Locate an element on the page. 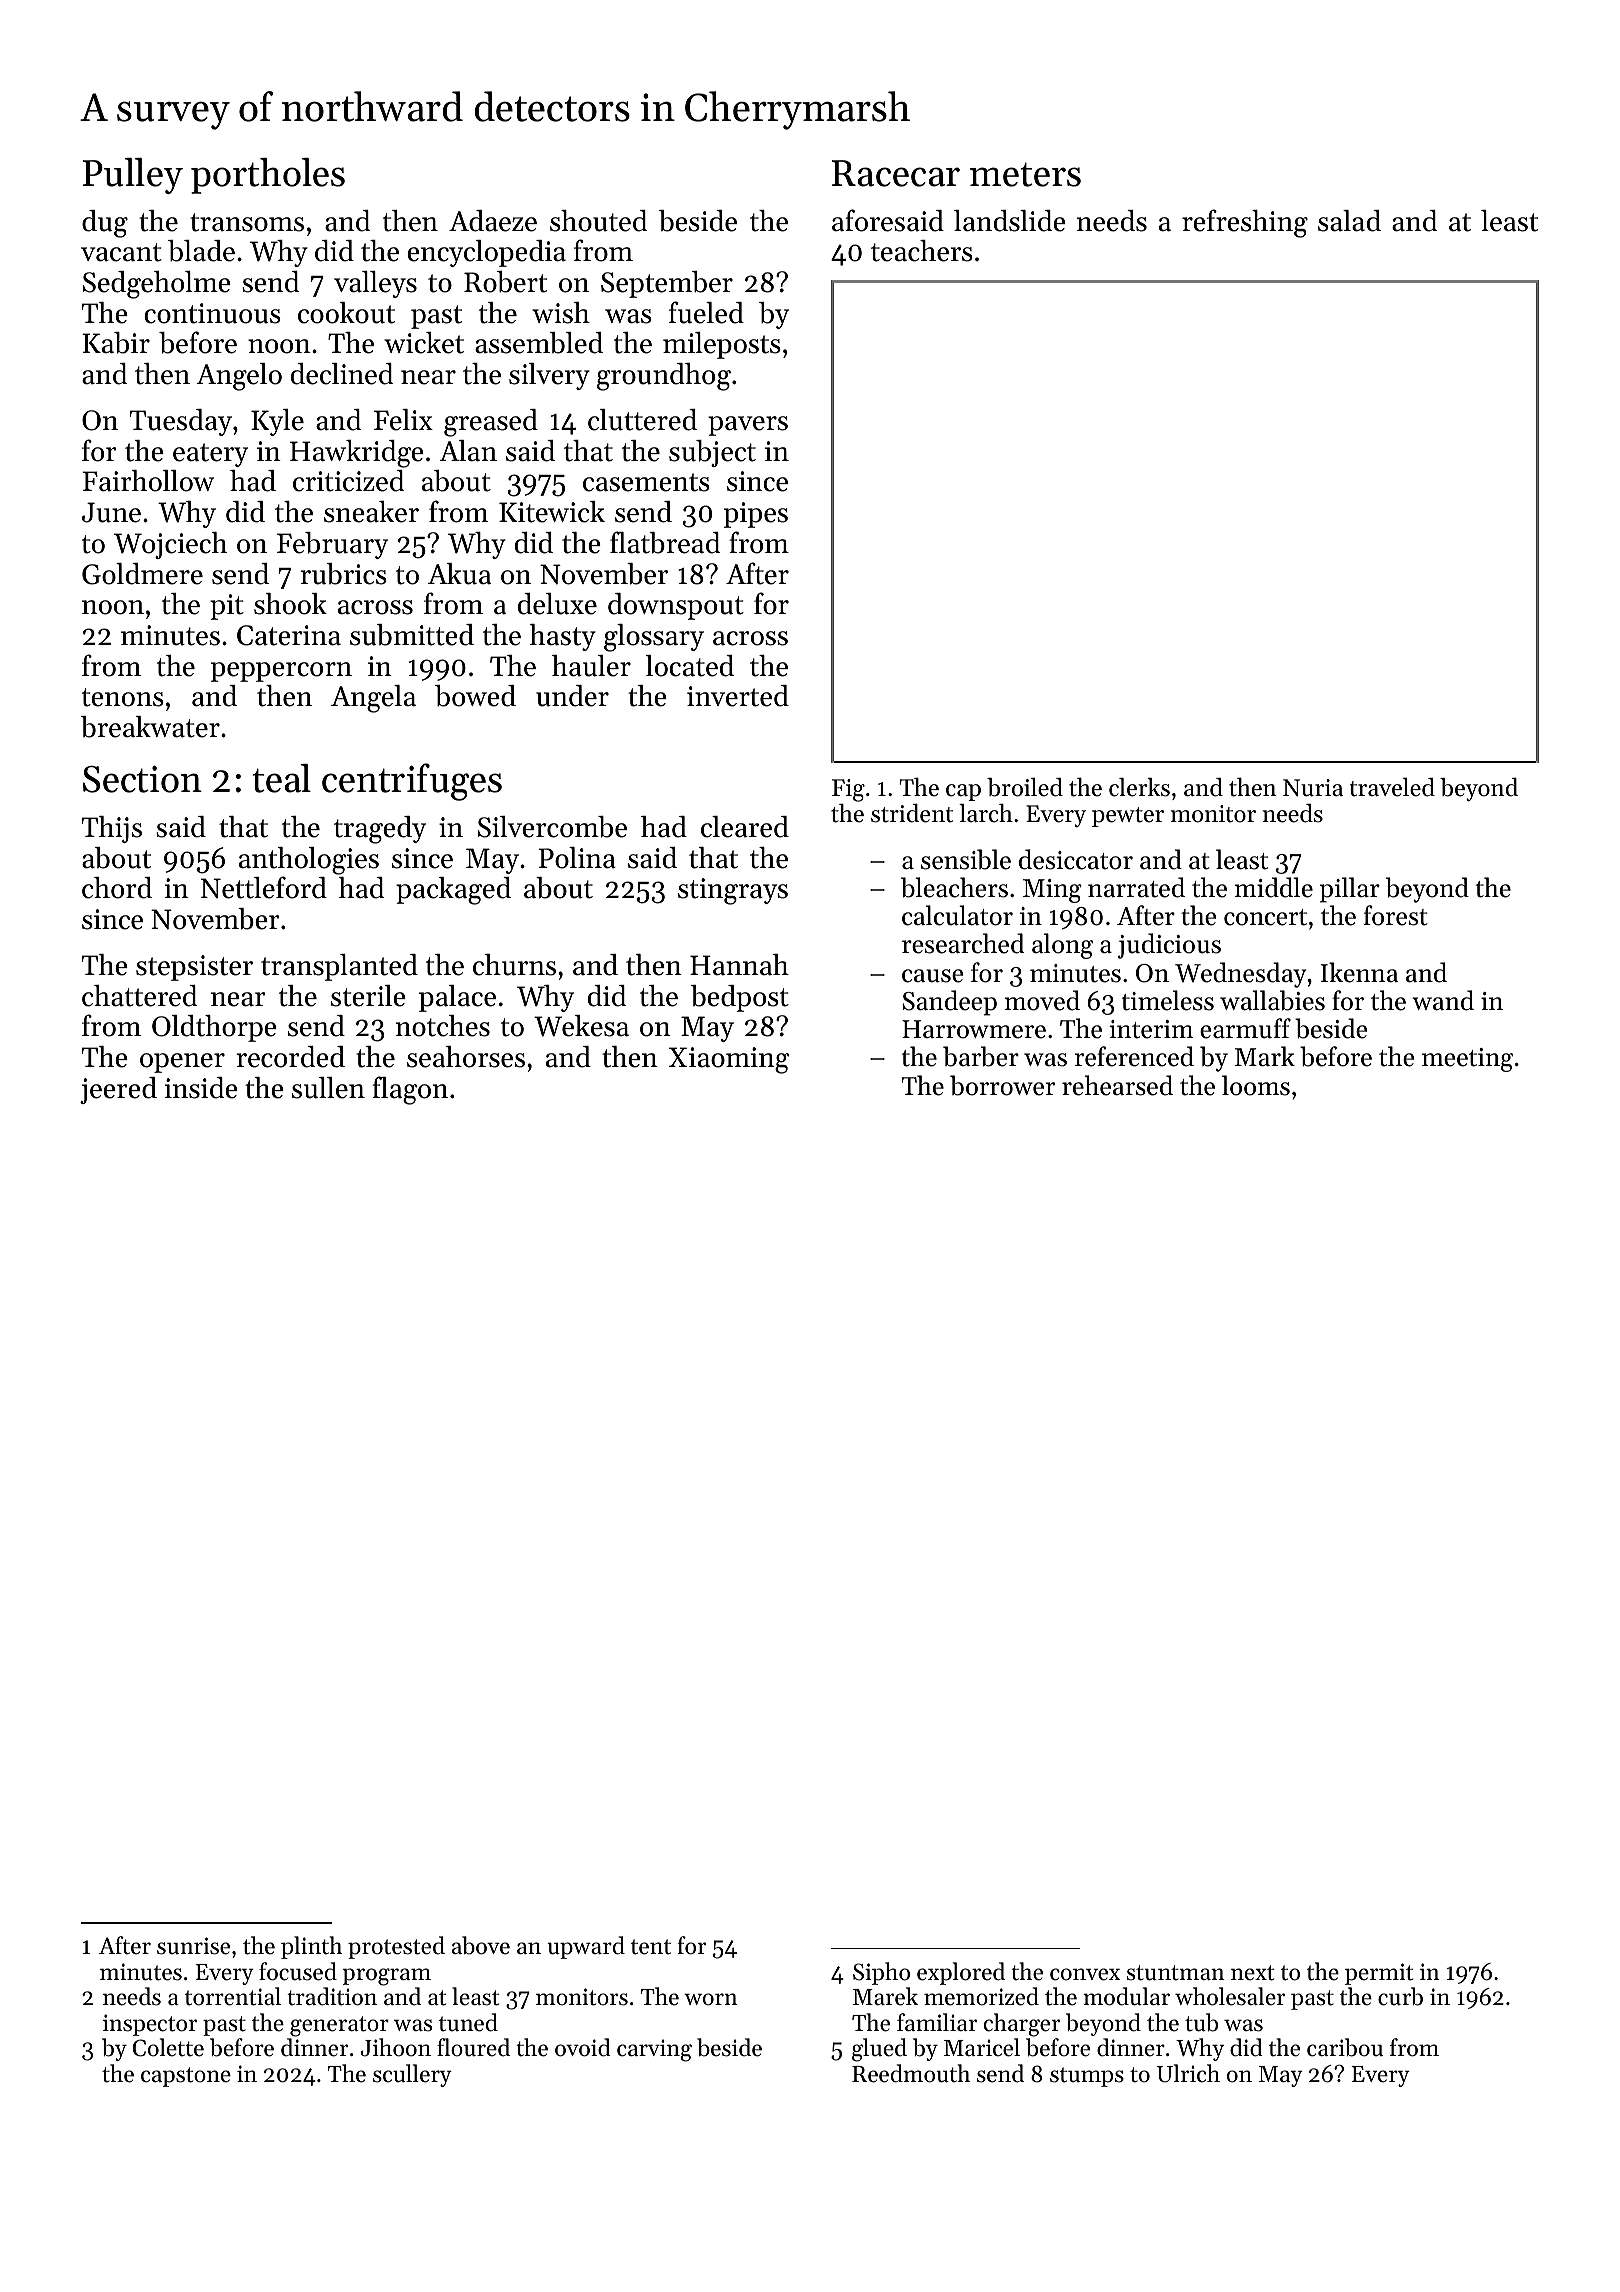 This page has height=2292, width=1620. meeting is located at coordinates (1467, 1060).
